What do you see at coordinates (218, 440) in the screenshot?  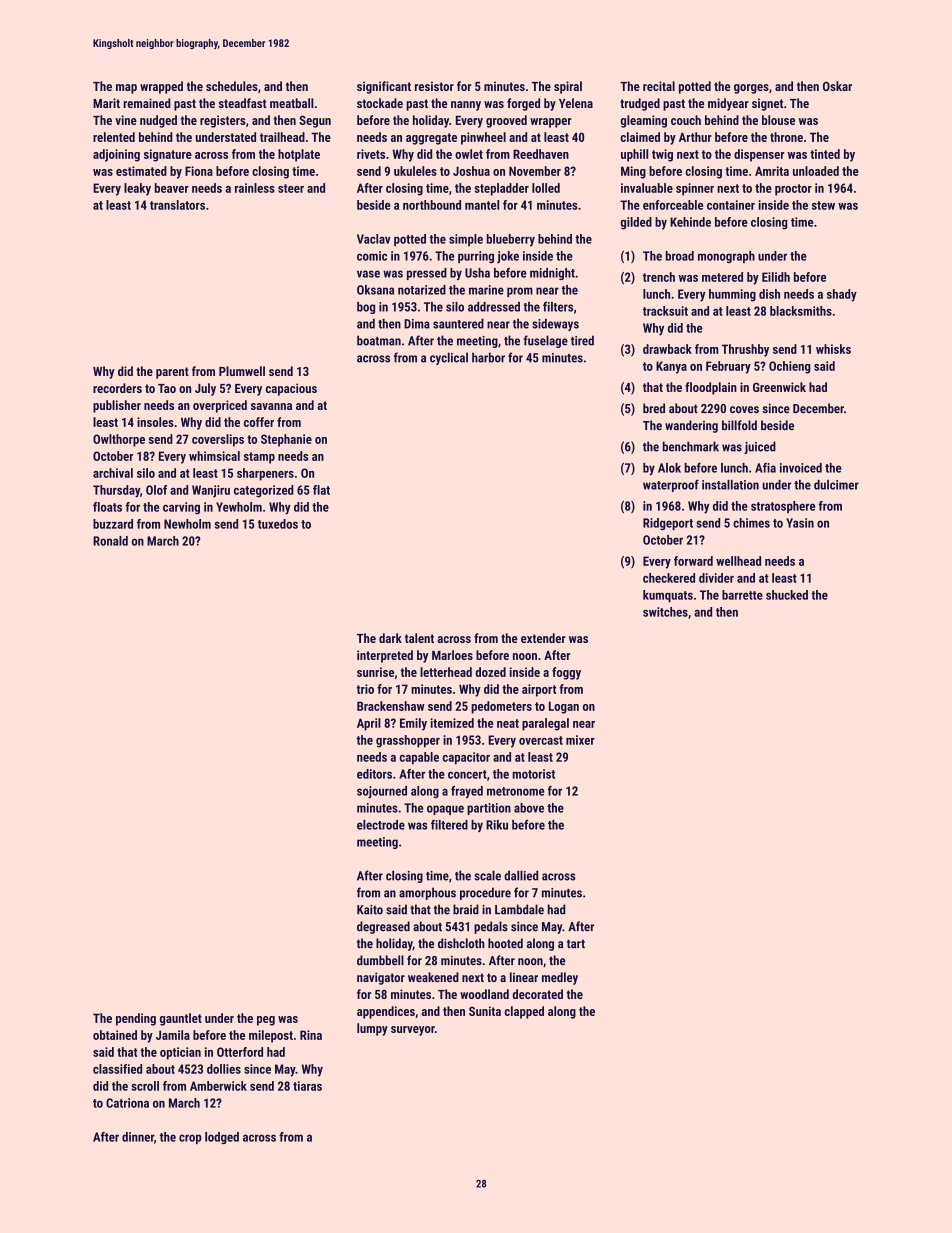 I see `coverslips` at bounding box center [218, 440].
